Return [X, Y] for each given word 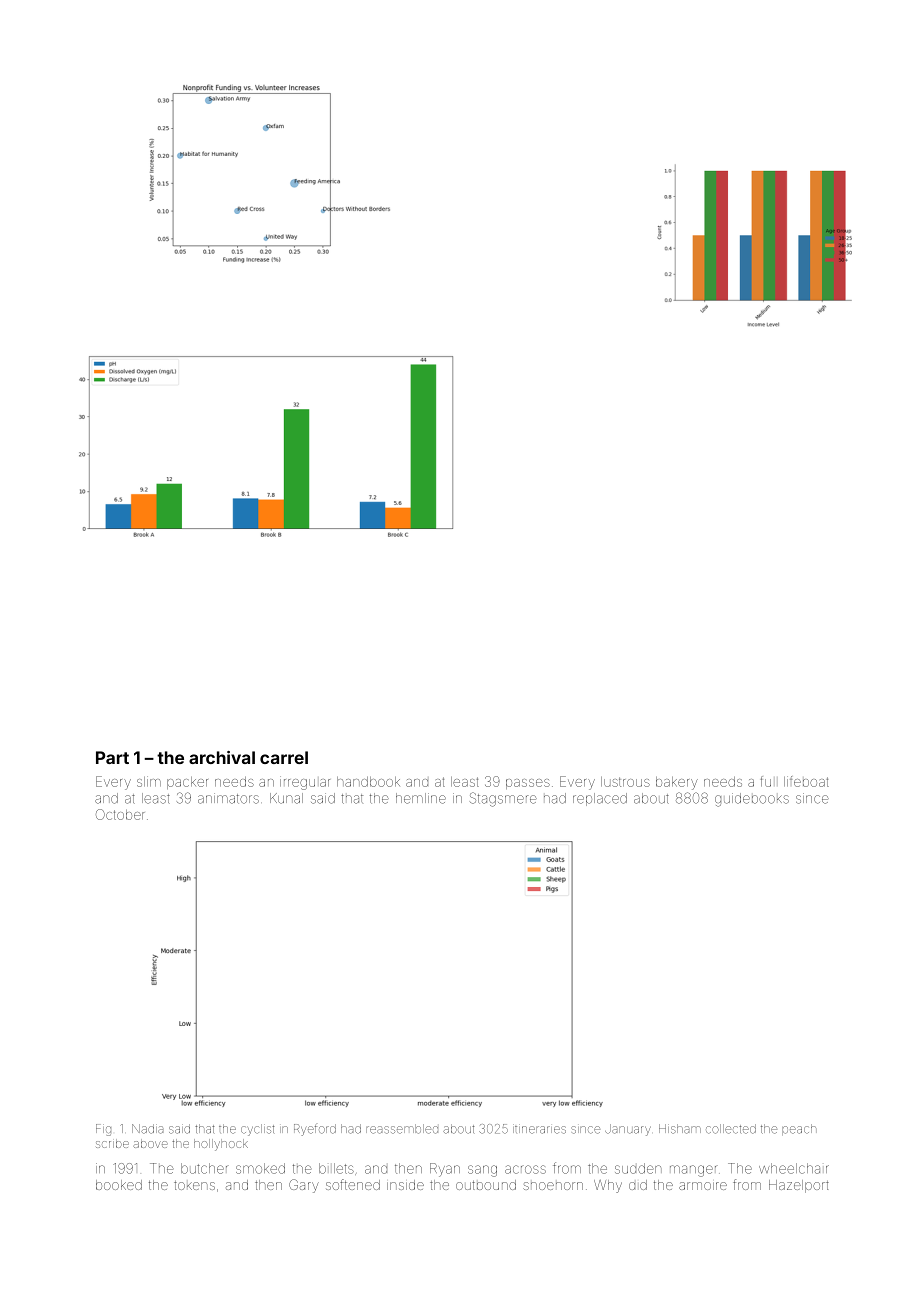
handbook [368, 782]
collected [731, 1129]
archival [222, 757]
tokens [194, 1185]
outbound [486, 1185]
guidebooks [752, 800]
